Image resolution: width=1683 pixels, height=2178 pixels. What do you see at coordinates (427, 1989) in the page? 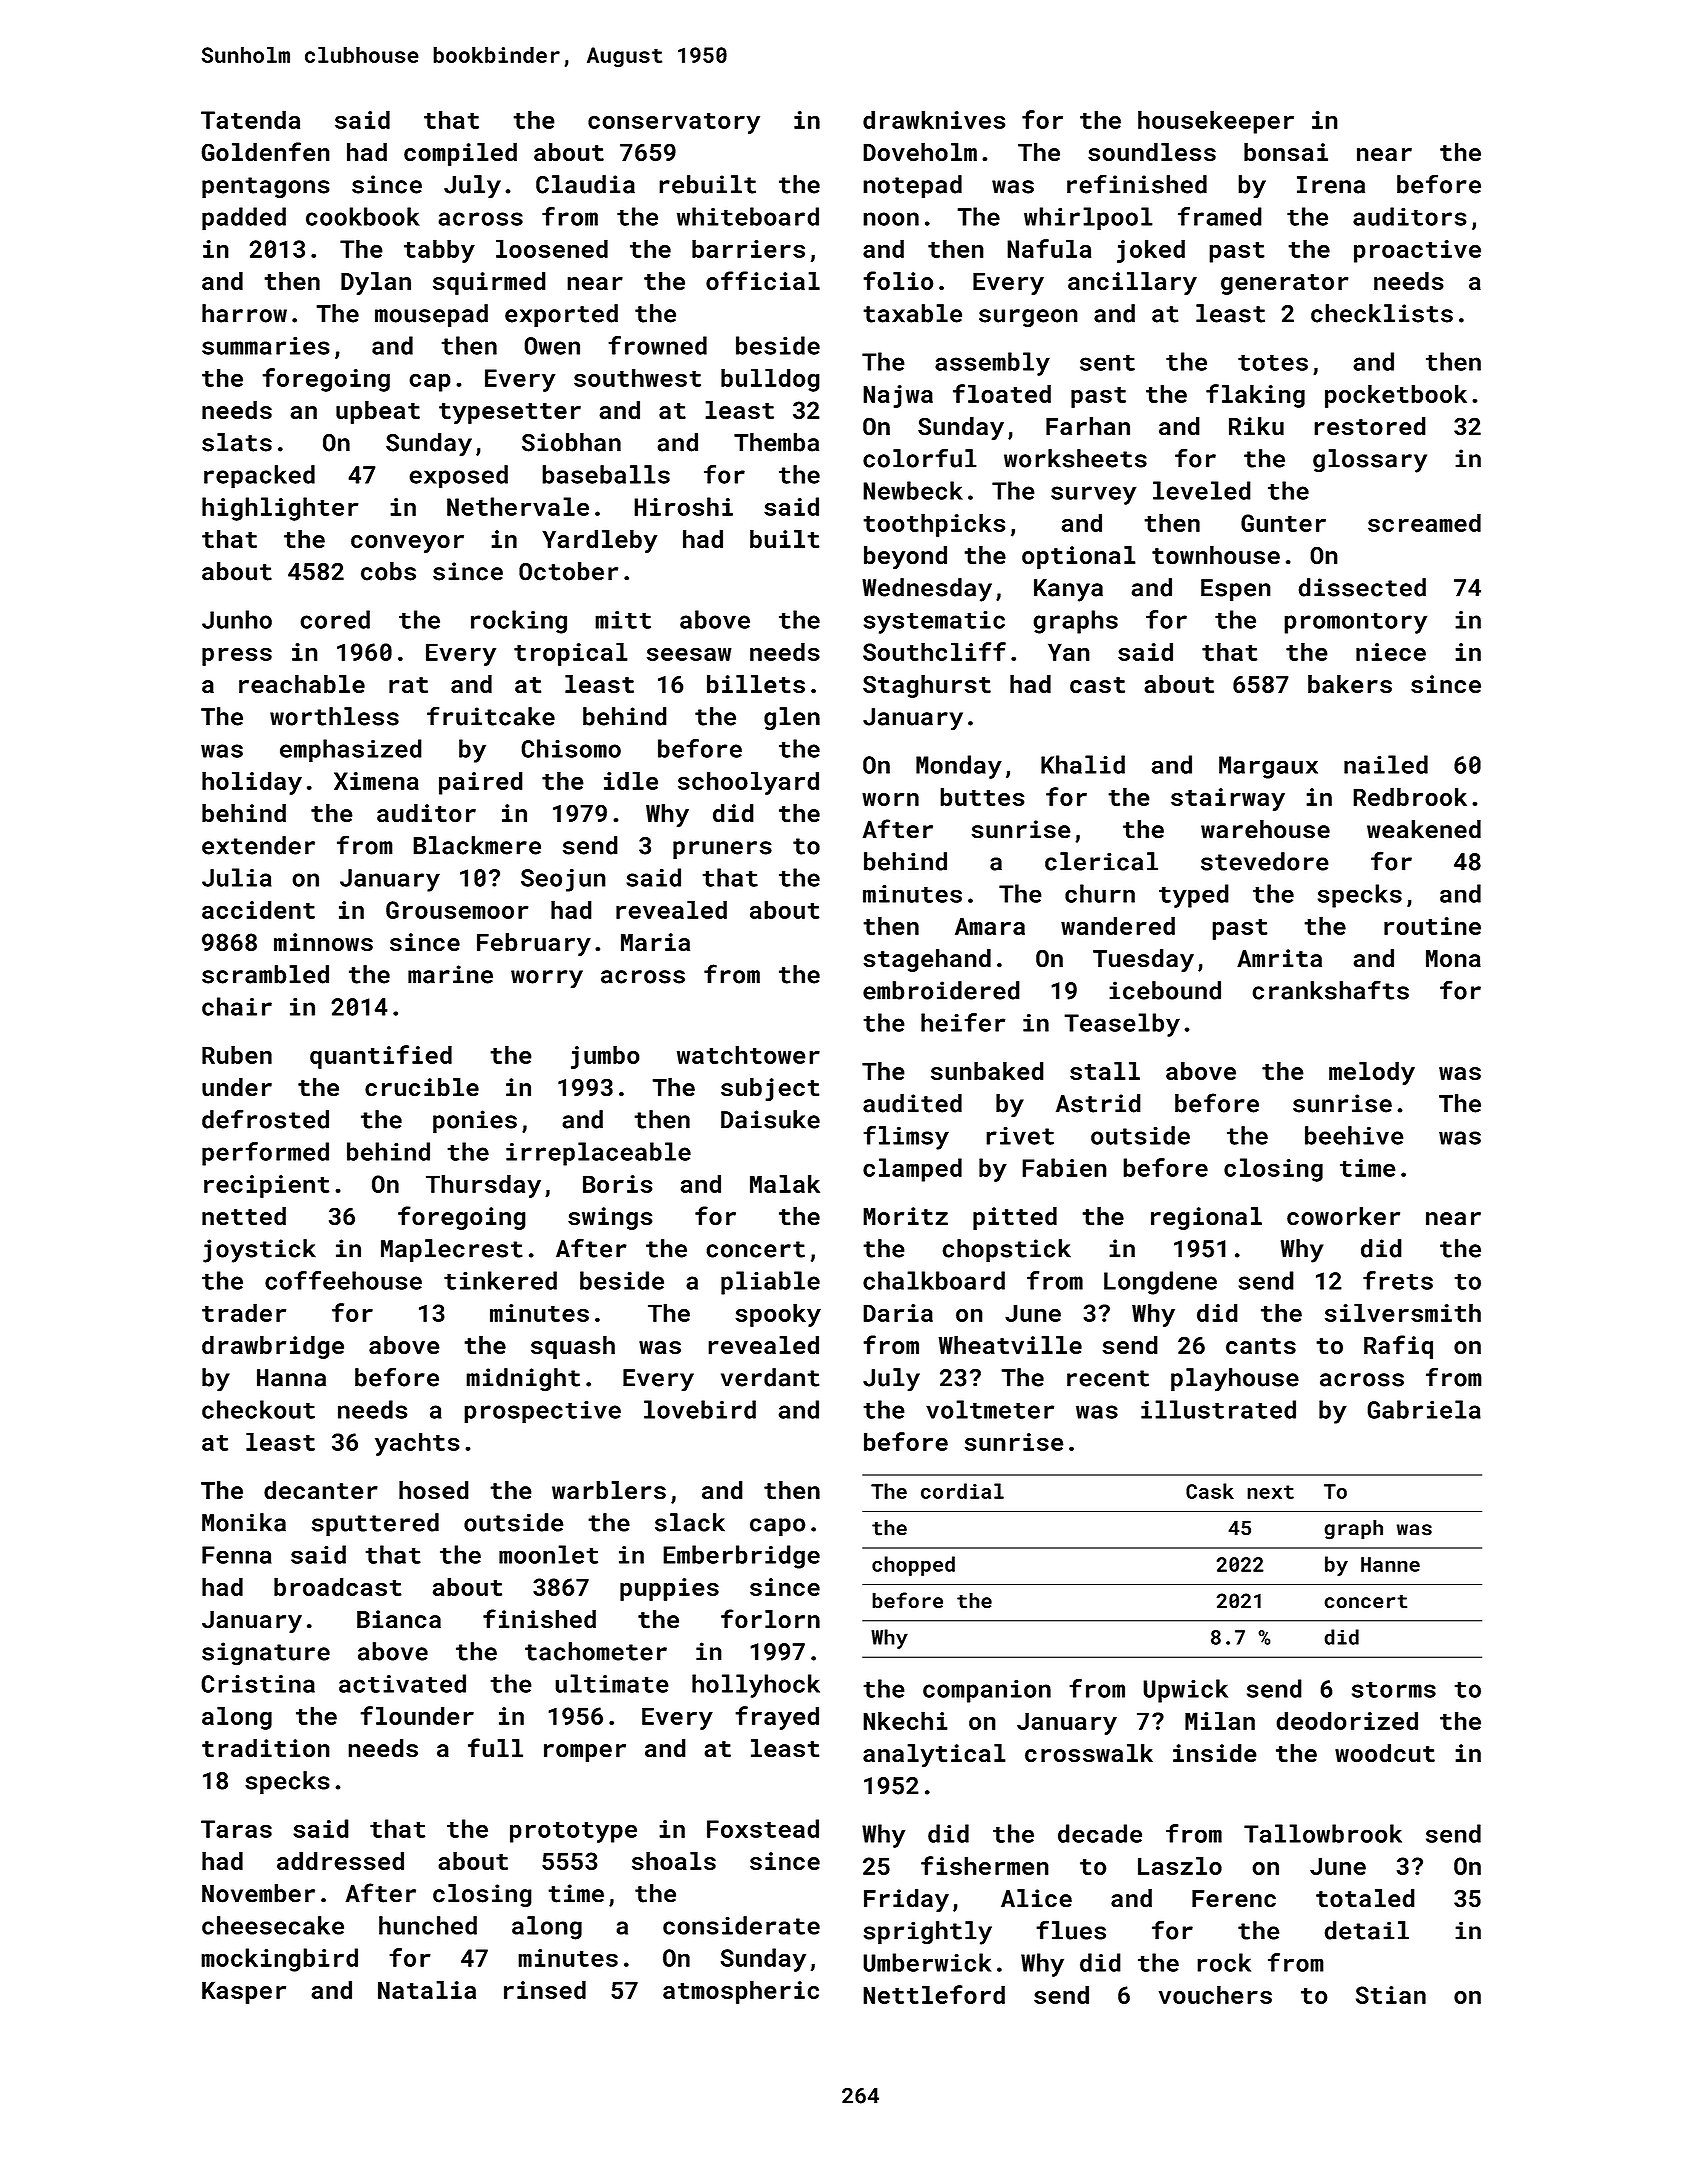
I see `Natalia` at bounding box center [427, 1989].
